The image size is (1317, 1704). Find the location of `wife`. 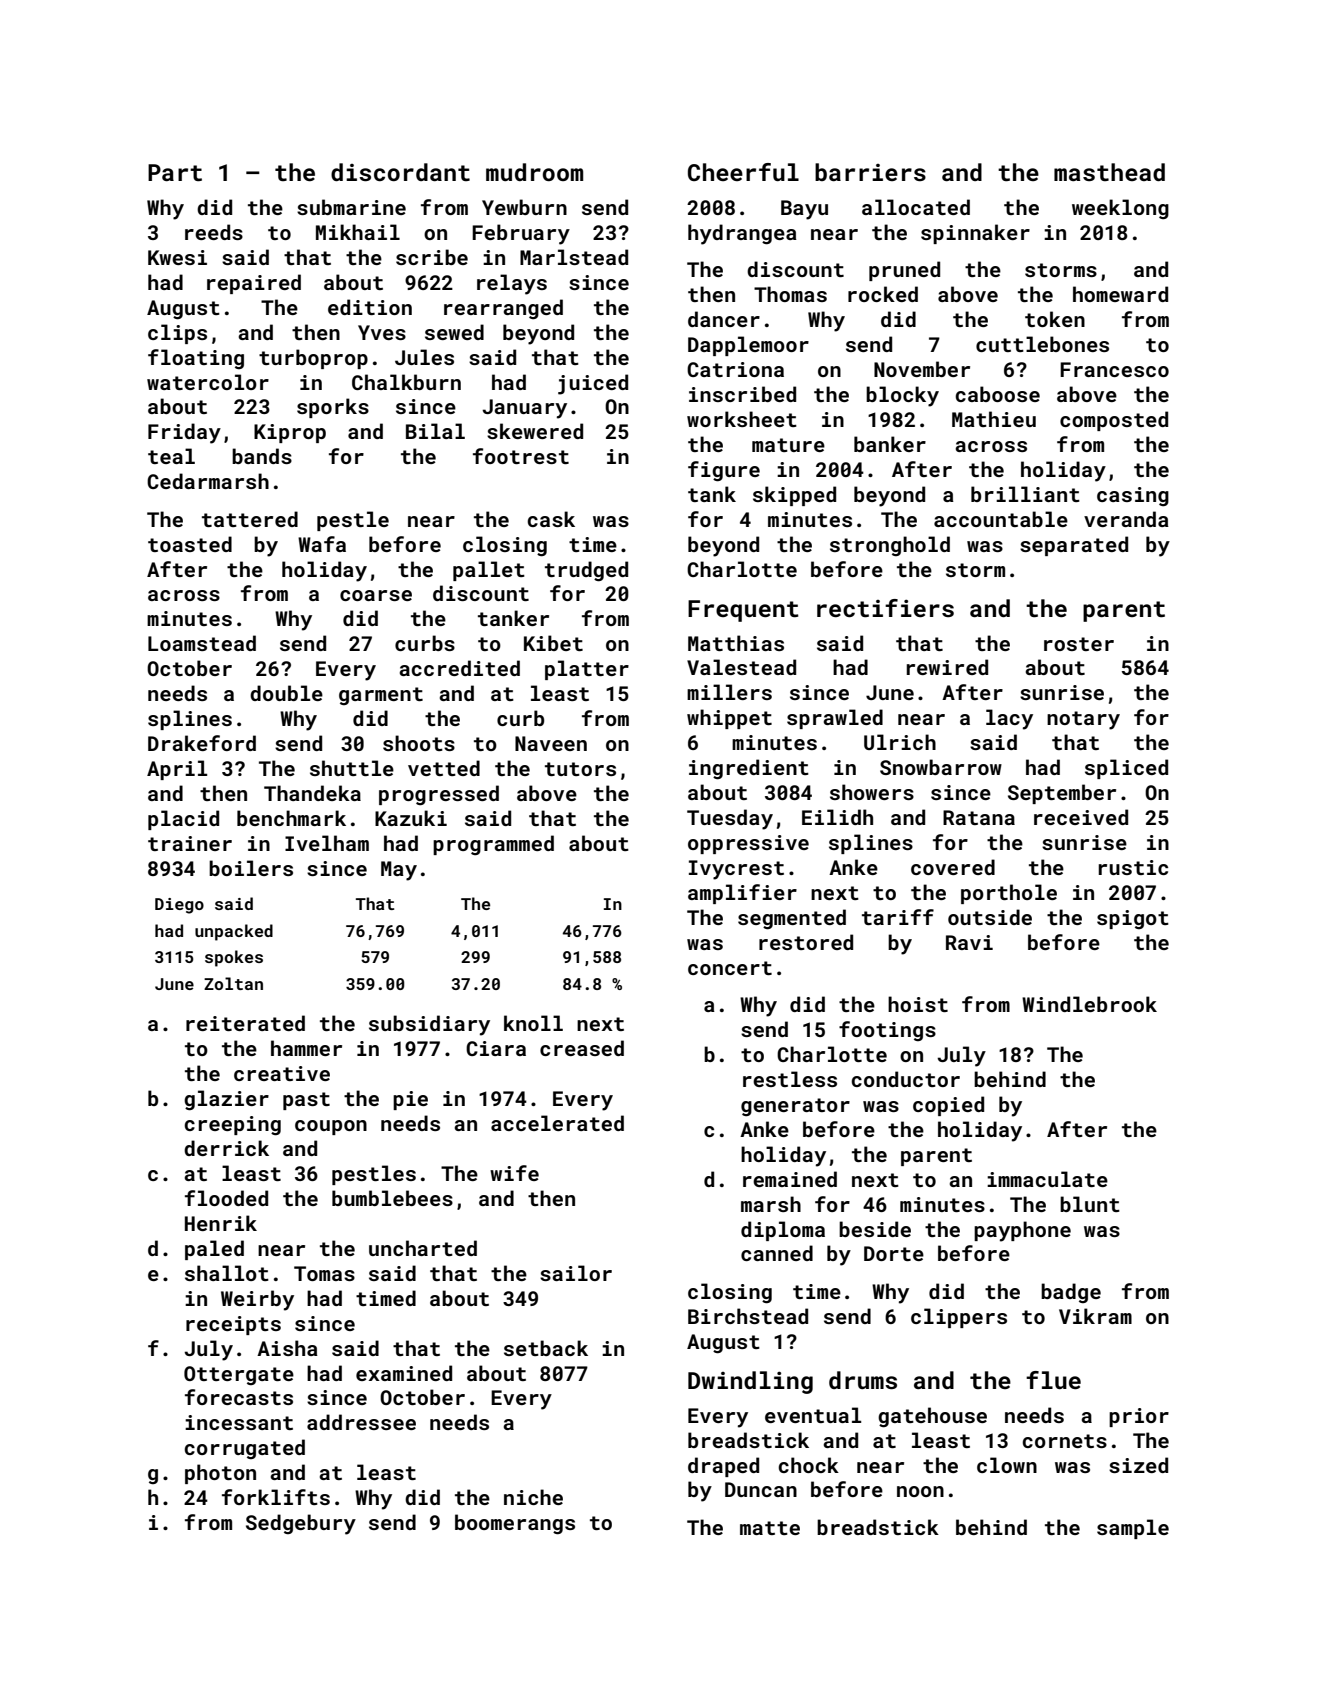

wife is located at coordinates (514, 1173).
